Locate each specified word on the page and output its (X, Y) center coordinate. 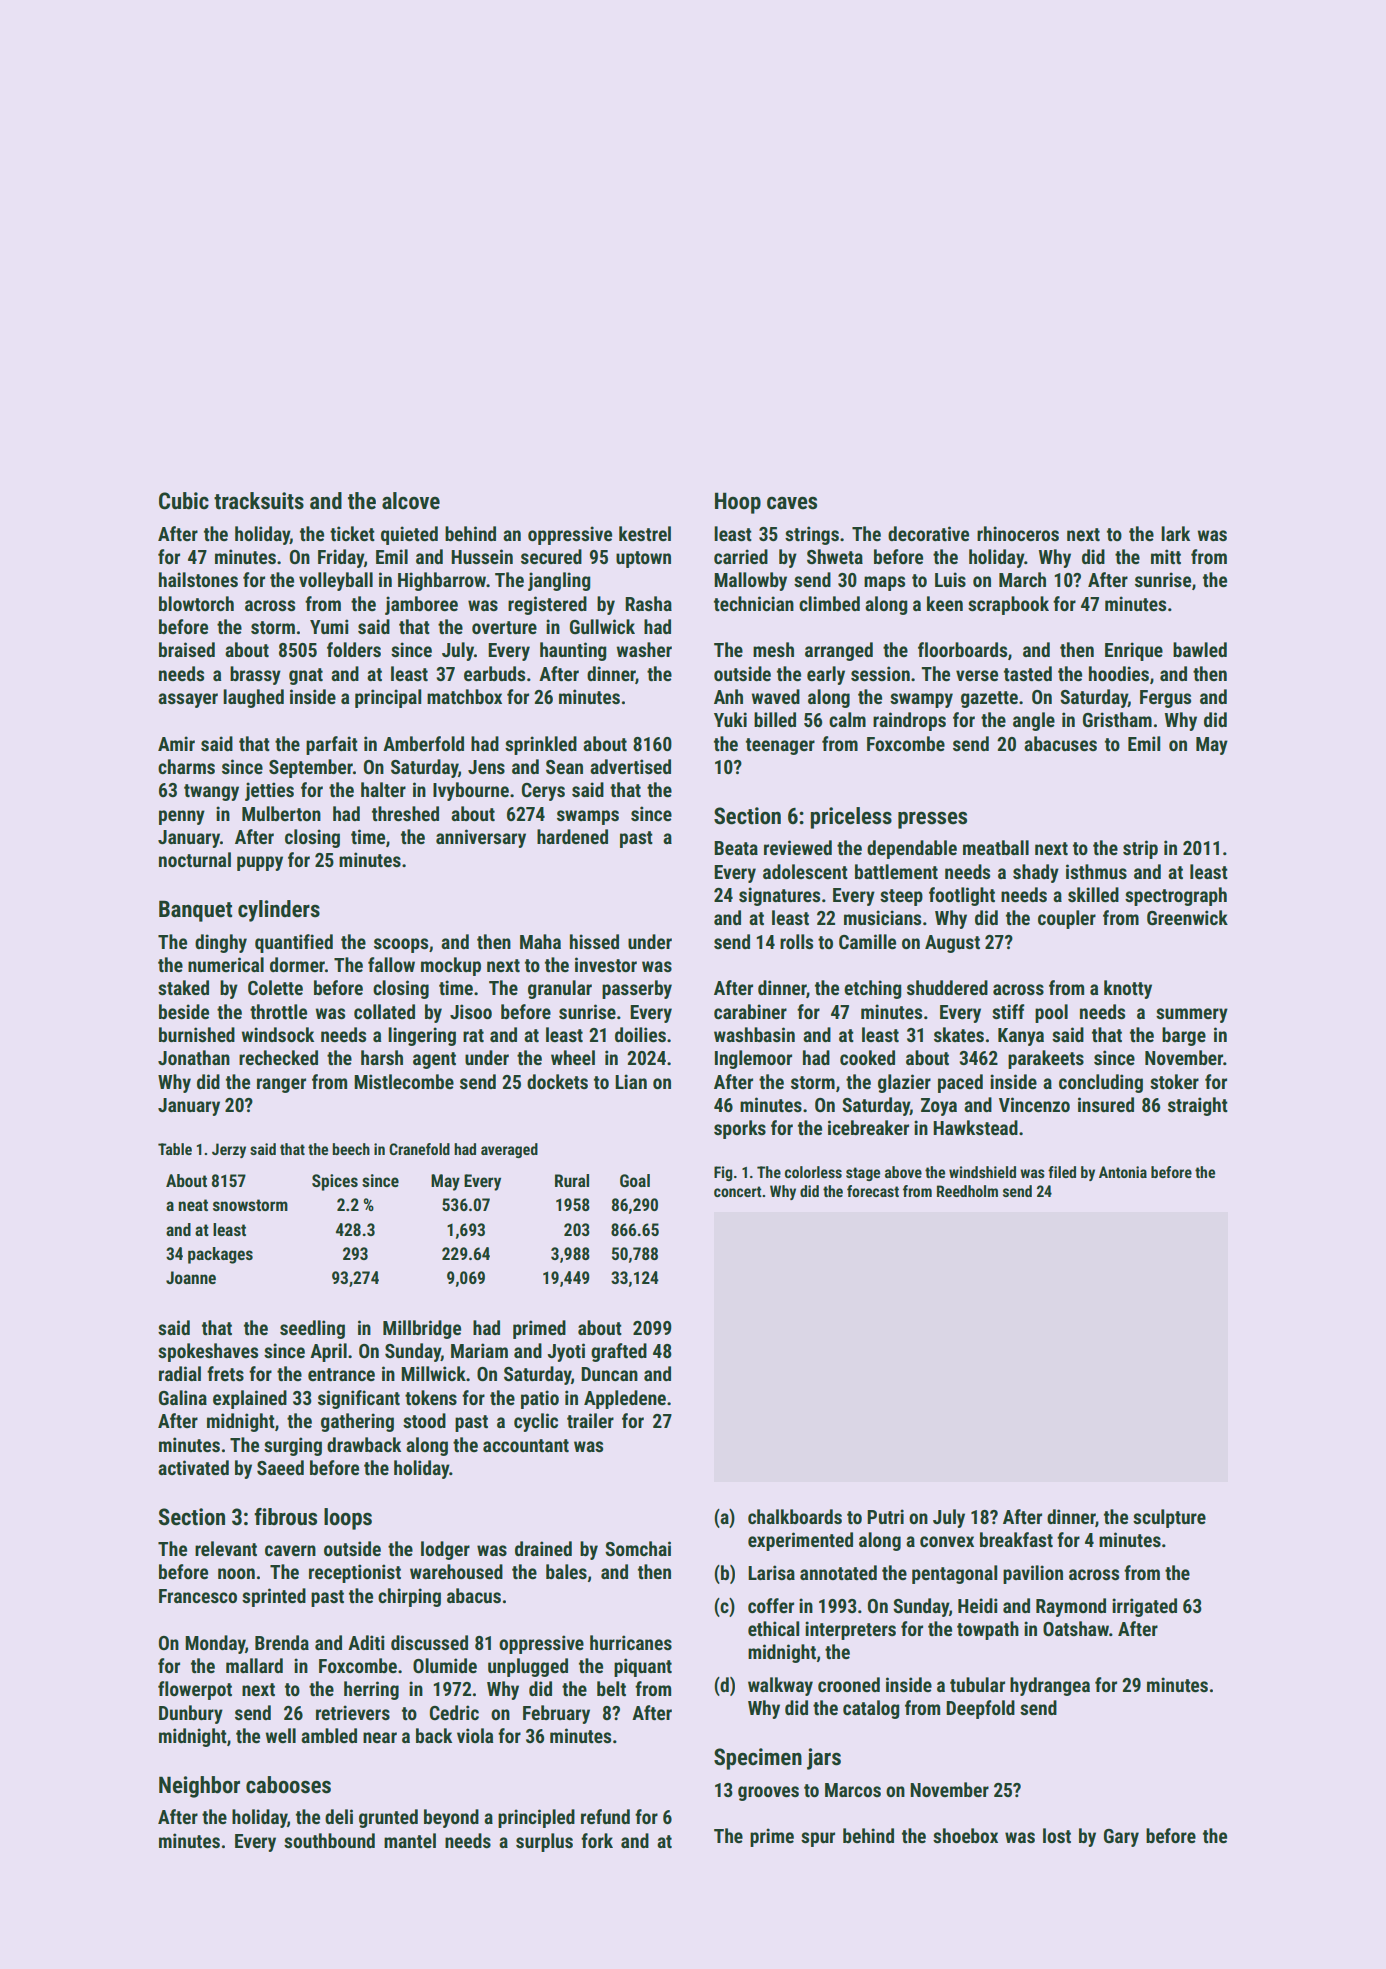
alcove (411, 501)
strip (1140, 849)
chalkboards (795, 1516)
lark (1175, 533)
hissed (594, 941)
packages (220, 1255)
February (556, 1714)
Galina (183, 1397)
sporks (740, 1129)
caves (792, 503)
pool (1051, 1013)
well (280, 1735)
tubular (977, 1684)
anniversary (481, 838)
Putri (885, 1516)
